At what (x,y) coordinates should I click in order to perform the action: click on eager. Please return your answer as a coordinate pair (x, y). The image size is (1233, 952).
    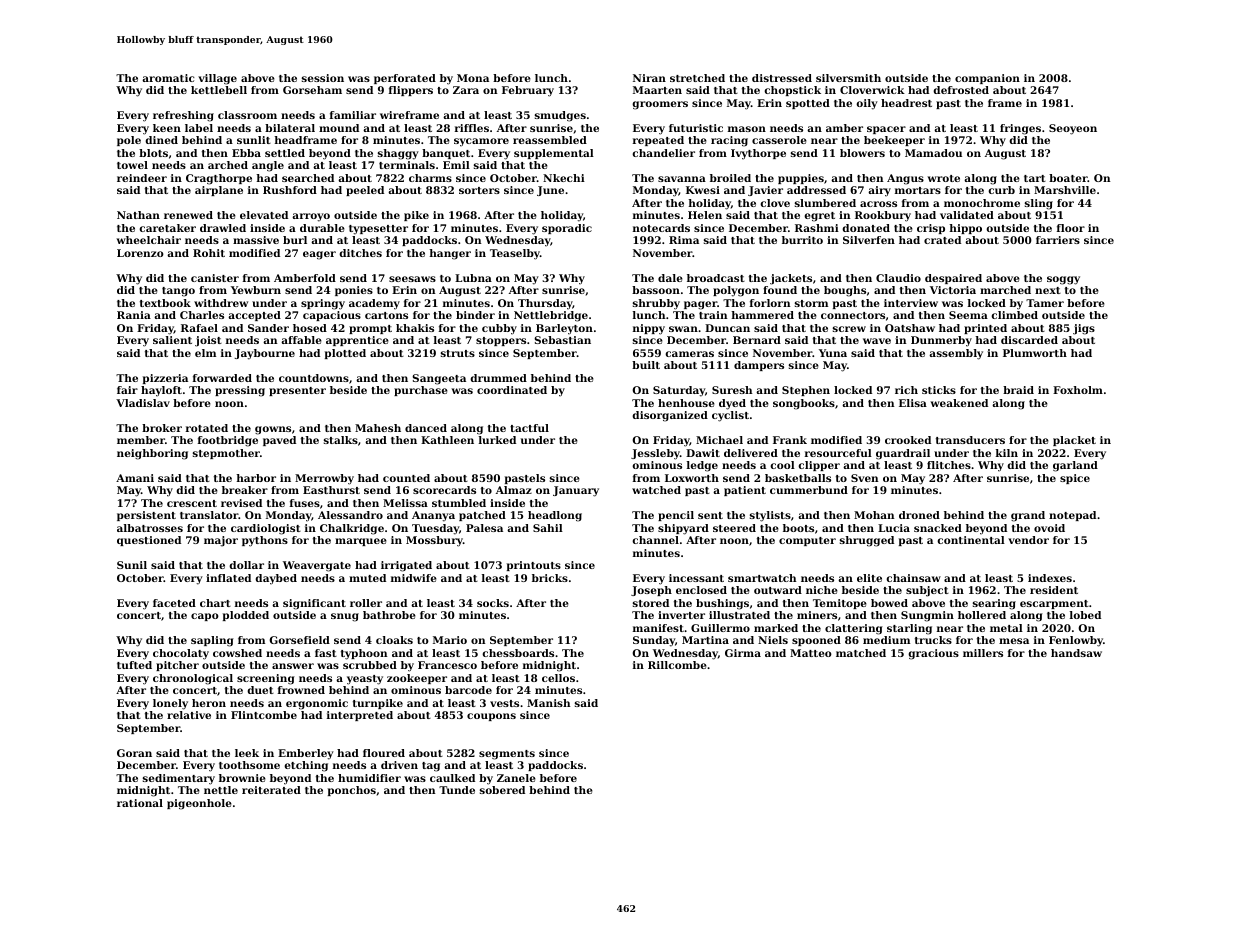
    Looking at the image, I should click on (319, 255).
